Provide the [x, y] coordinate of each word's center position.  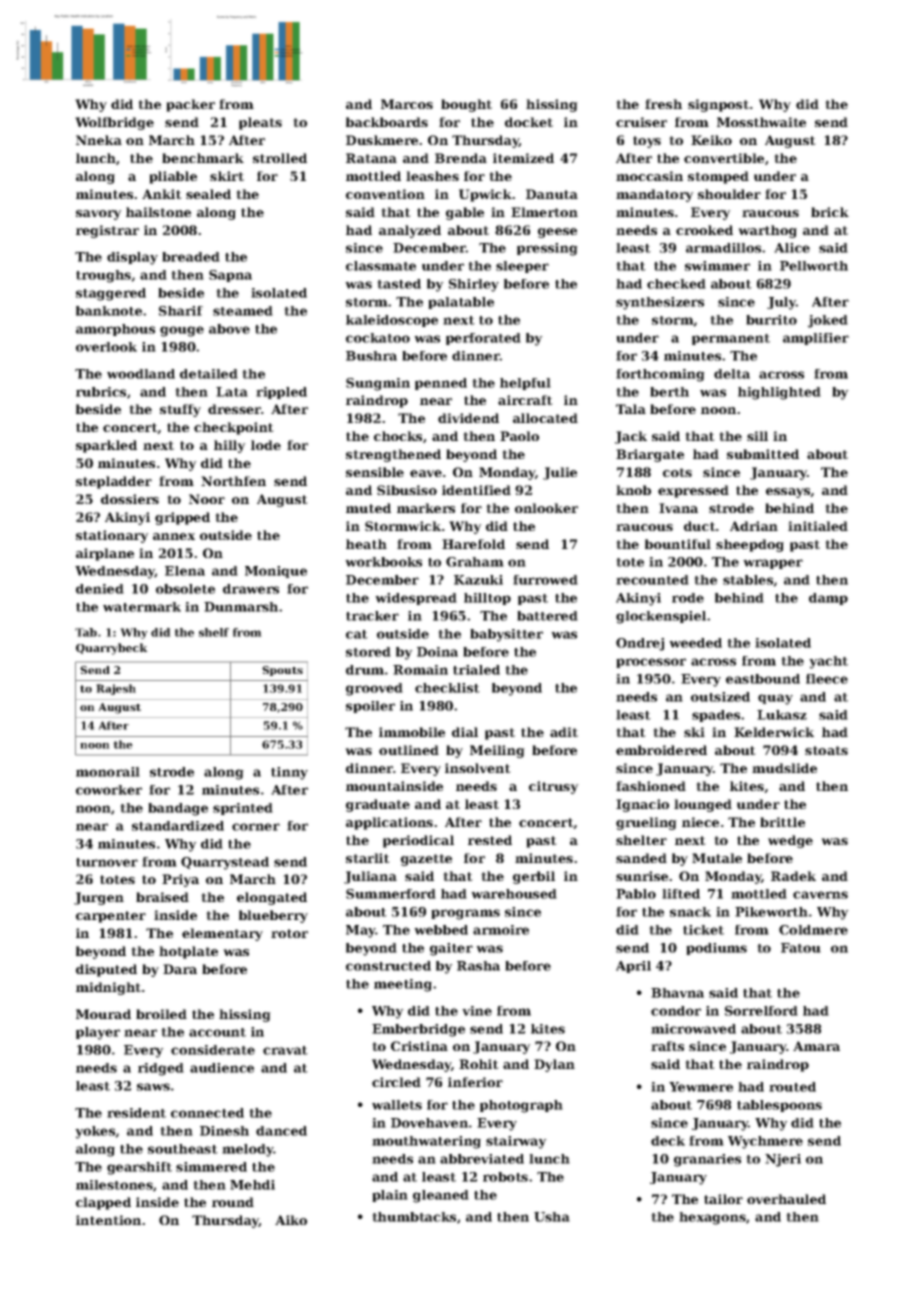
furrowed [545, 580]
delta [732, 374]
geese [557, 233]
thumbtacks [414, 1217]
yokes [95, 1132]
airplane [105, 554]
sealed [208, 194]
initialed [818, 526]
